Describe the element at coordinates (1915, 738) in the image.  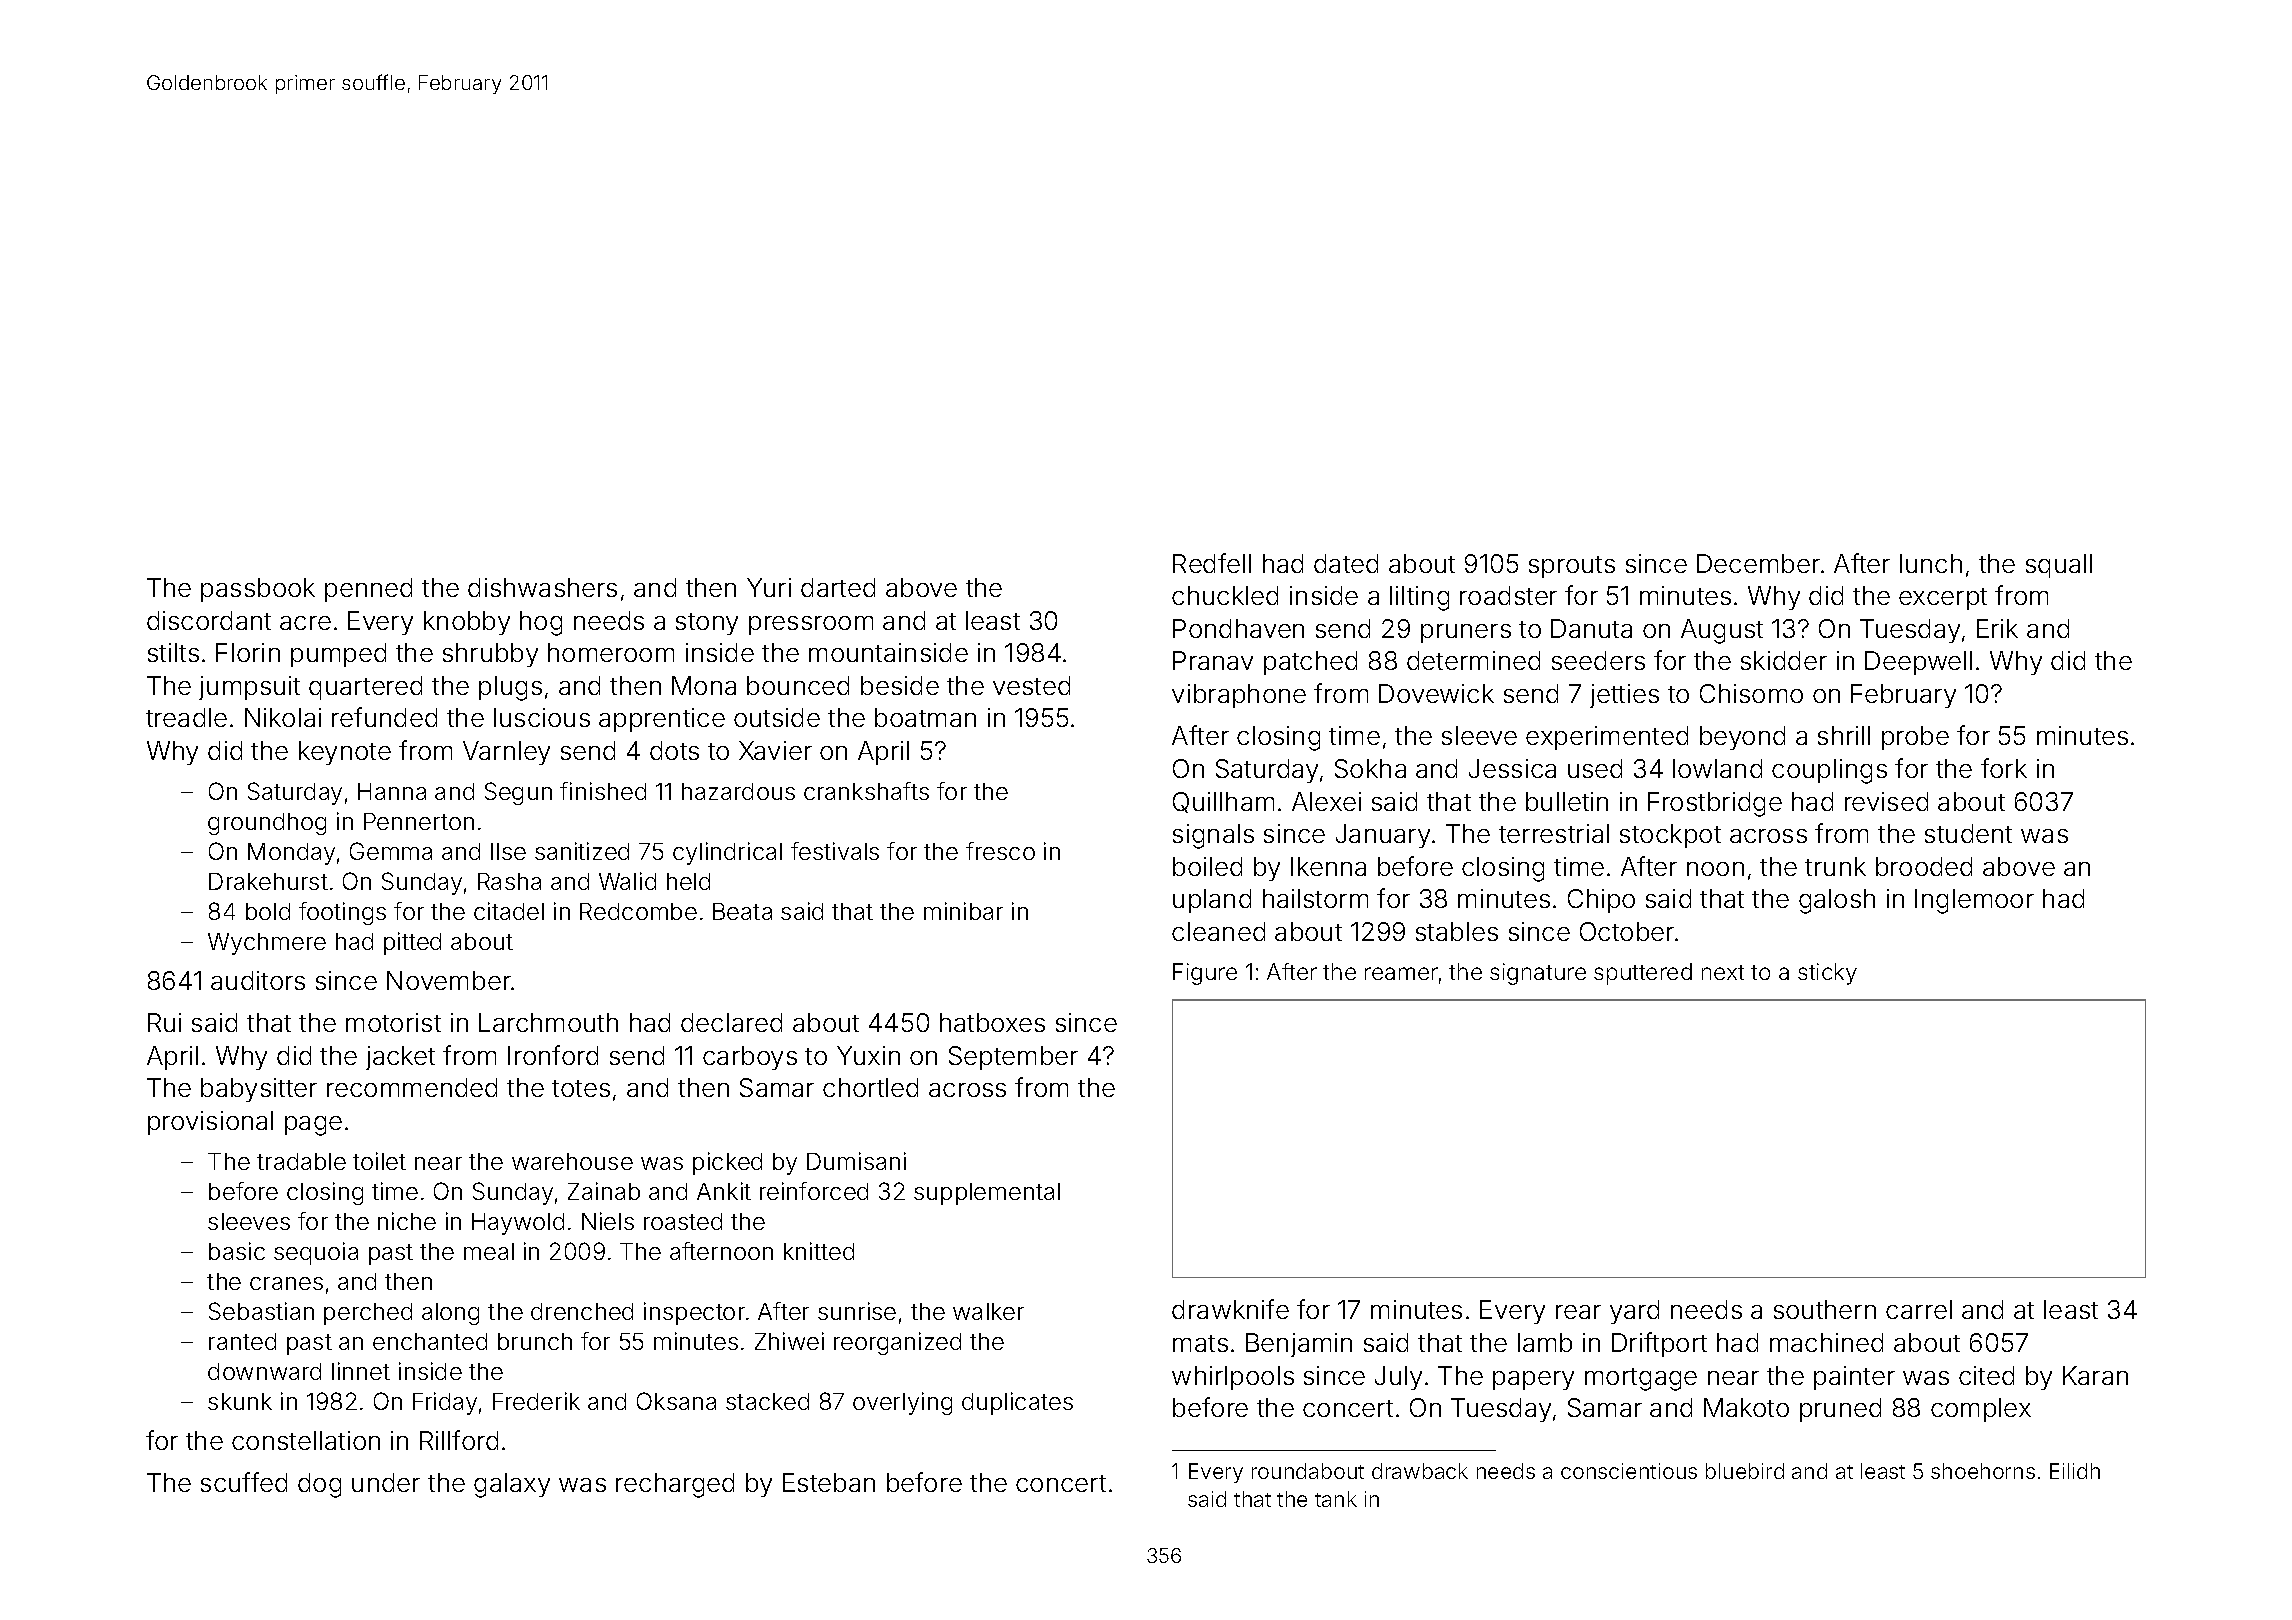
I see `probe` at that location.
